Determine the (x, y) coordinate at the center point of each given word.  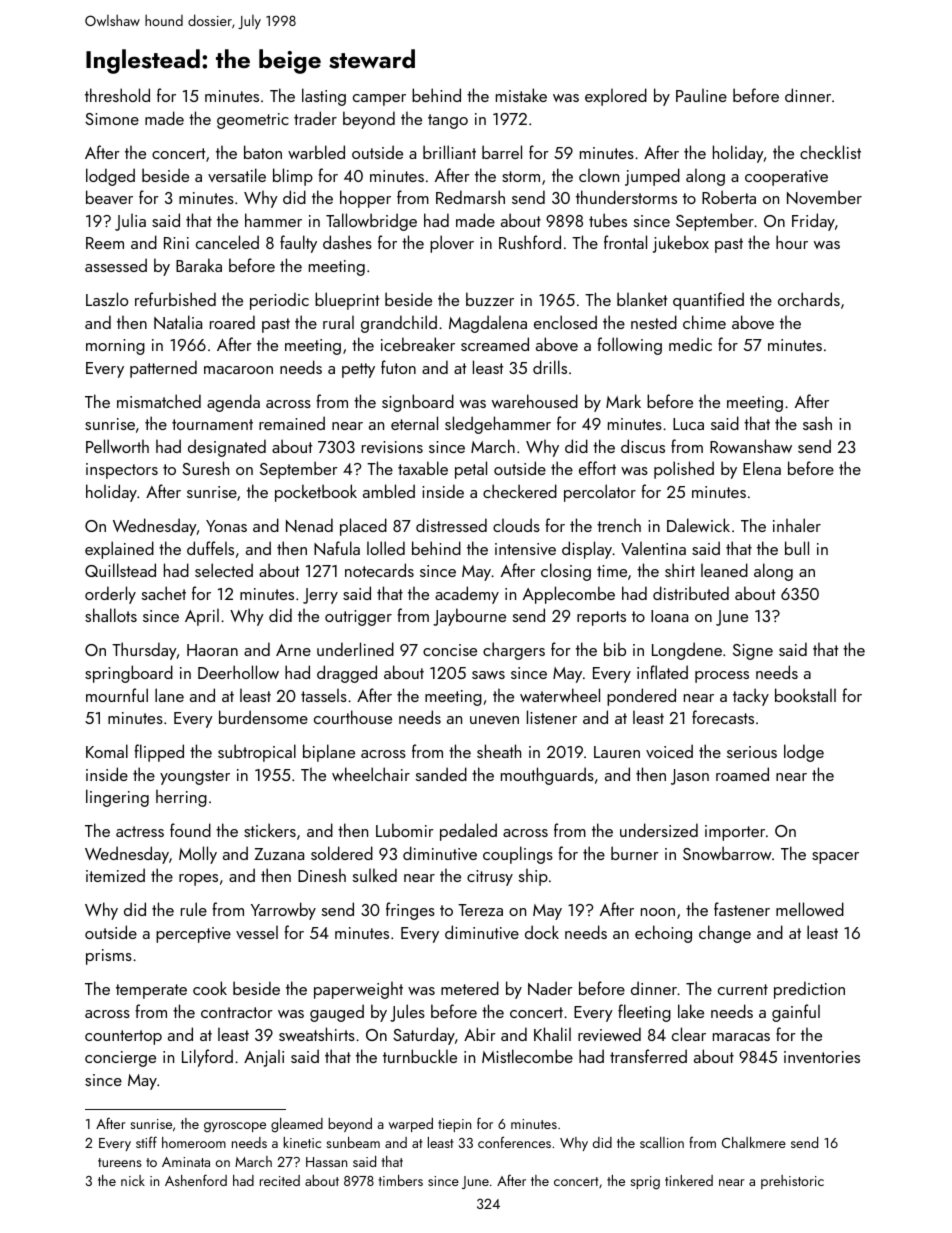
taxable (423, 468)
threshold (117, 95)
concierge (120, 1059)
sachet (164, 593)
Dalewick (698, 525)
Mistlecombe (527, 1056)
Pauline (701, 95)
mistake (521, 95)
